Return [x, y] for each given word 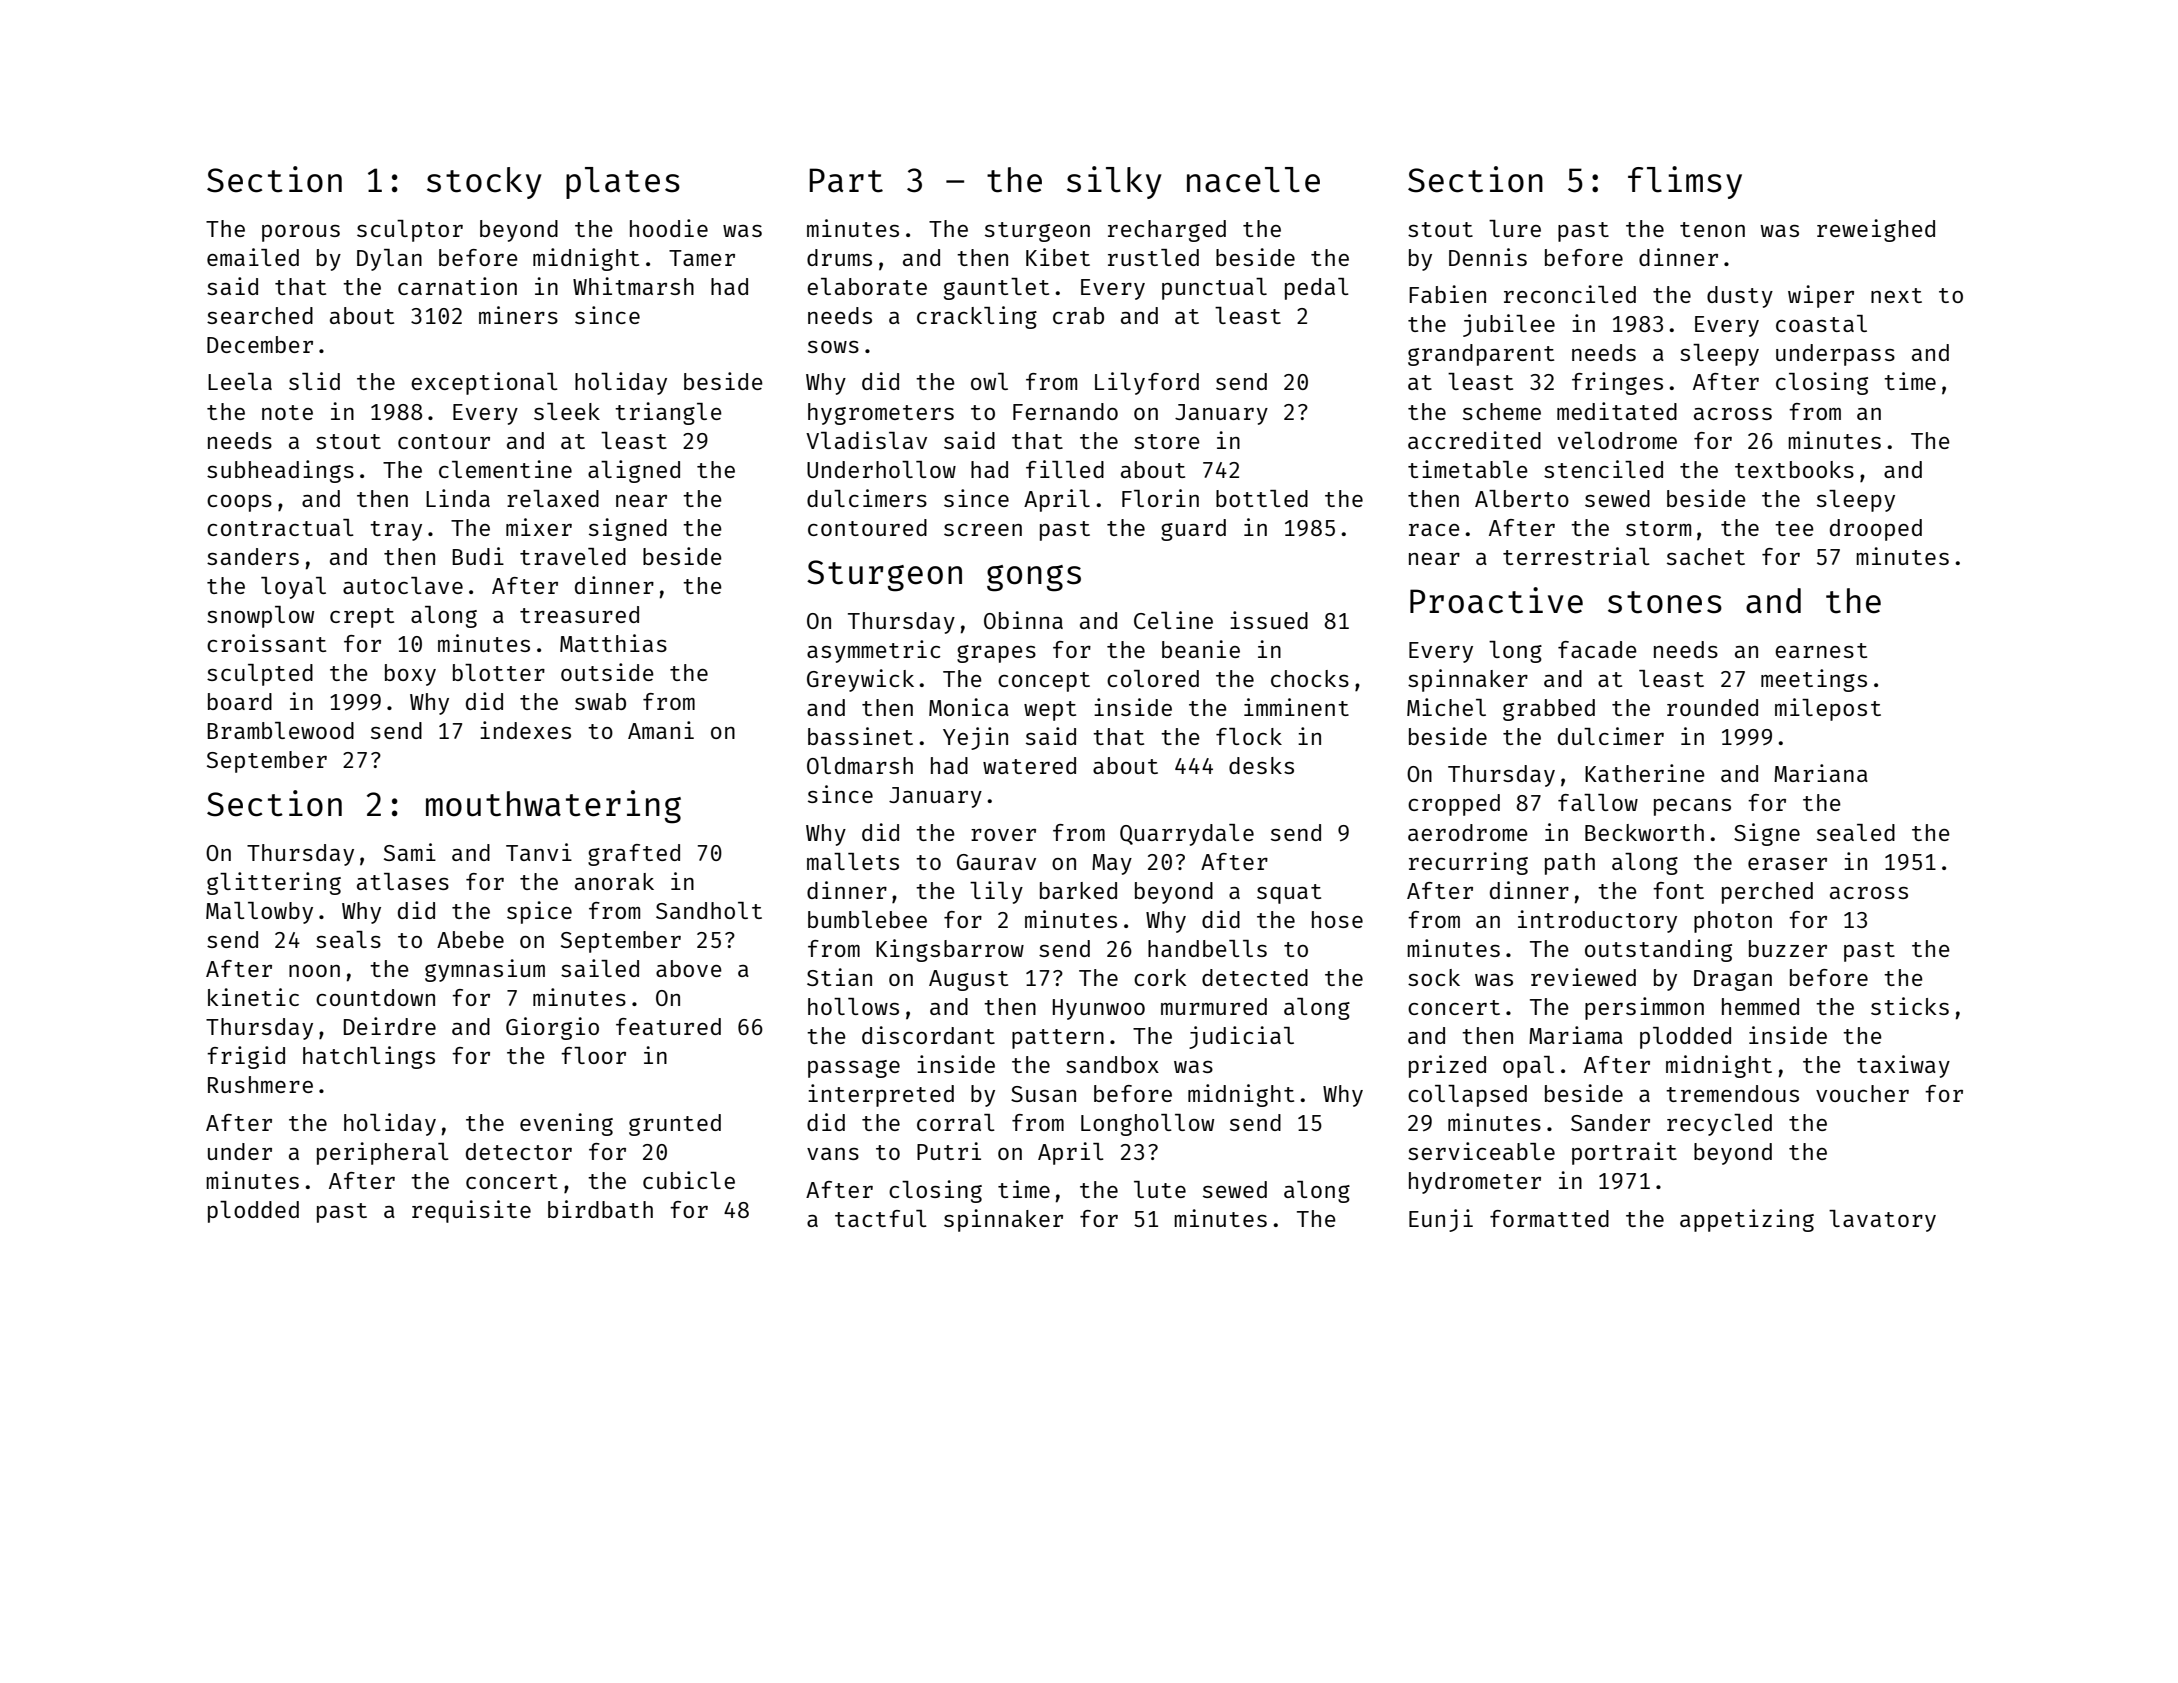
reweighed [1876, 230]
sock [1434, 977]
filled [1065, 469]
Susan [1043, 1094]
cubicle [689, 1180]
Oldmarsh [860, 765]
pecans [1692, 807]
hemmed [1760, 1006]
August [968, 980]
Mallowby [259, 913]
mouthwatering [553, 807]
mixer [539, 527]
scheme [1502, 411]
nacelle [1253, 180]
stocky [484, 183]
